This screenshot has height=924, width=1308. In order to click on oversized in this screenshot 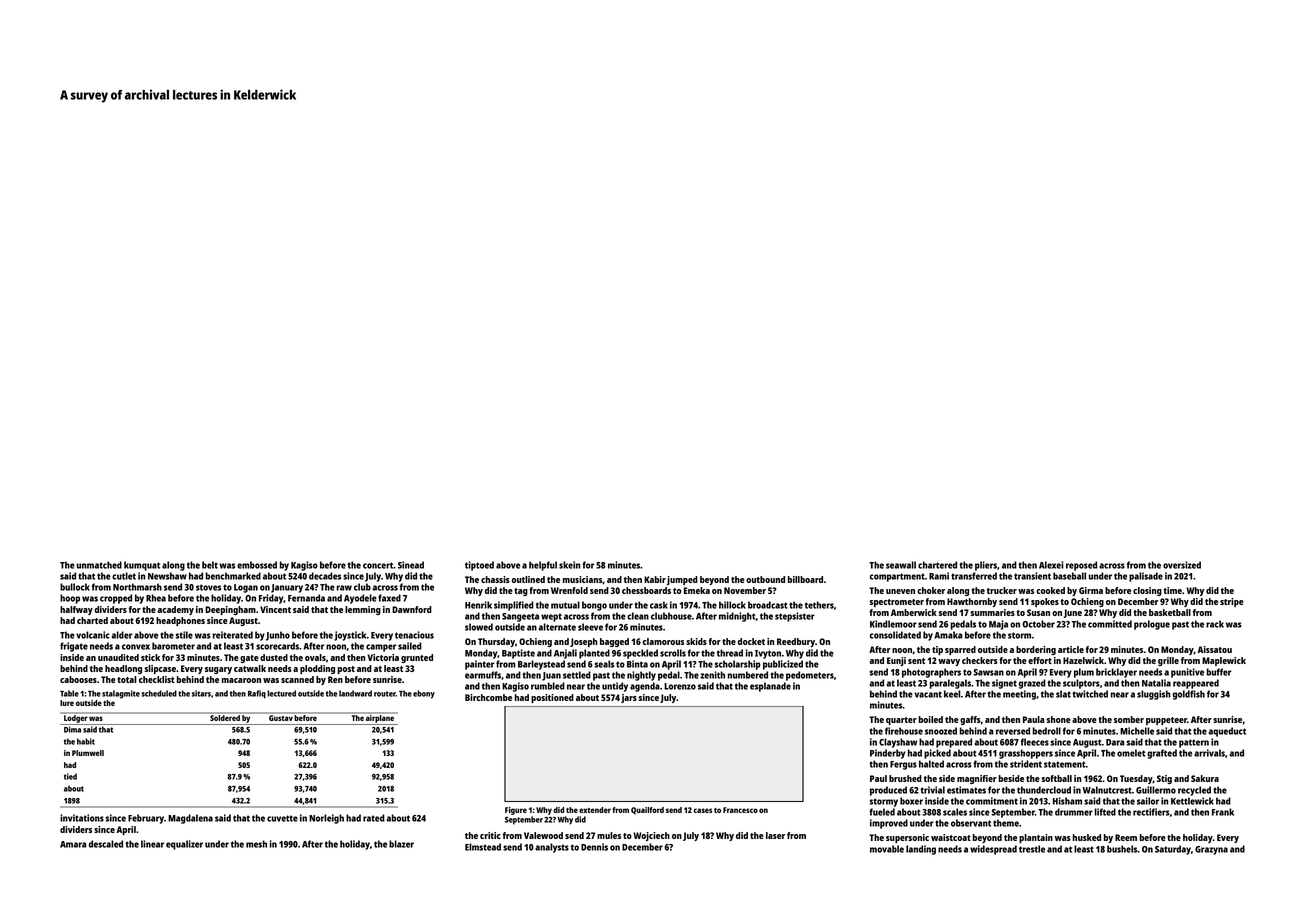, I will do `click(1182, 565)`.
